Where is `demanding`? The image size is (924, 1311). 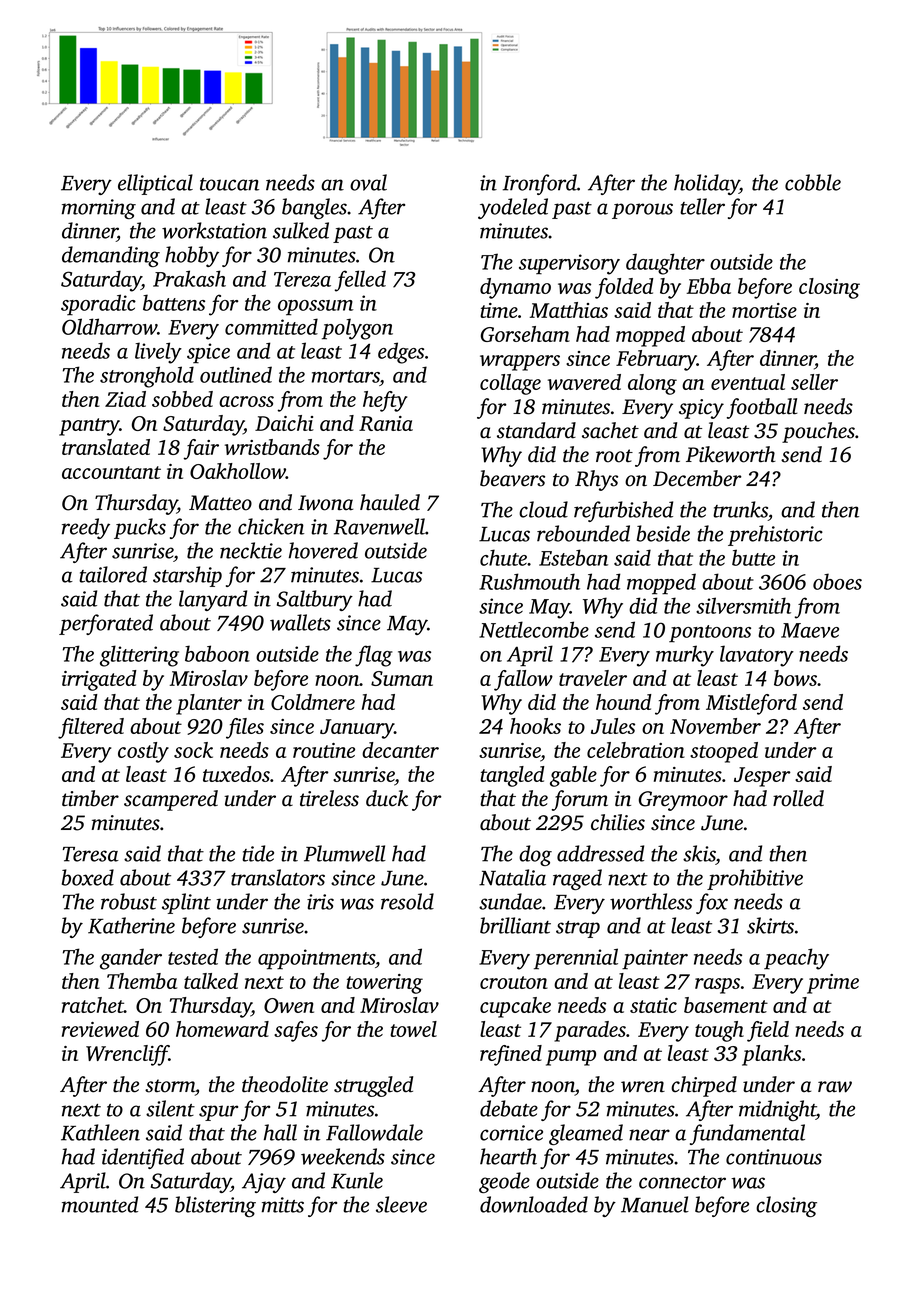 demanding is located at coordinates (111, 256).
